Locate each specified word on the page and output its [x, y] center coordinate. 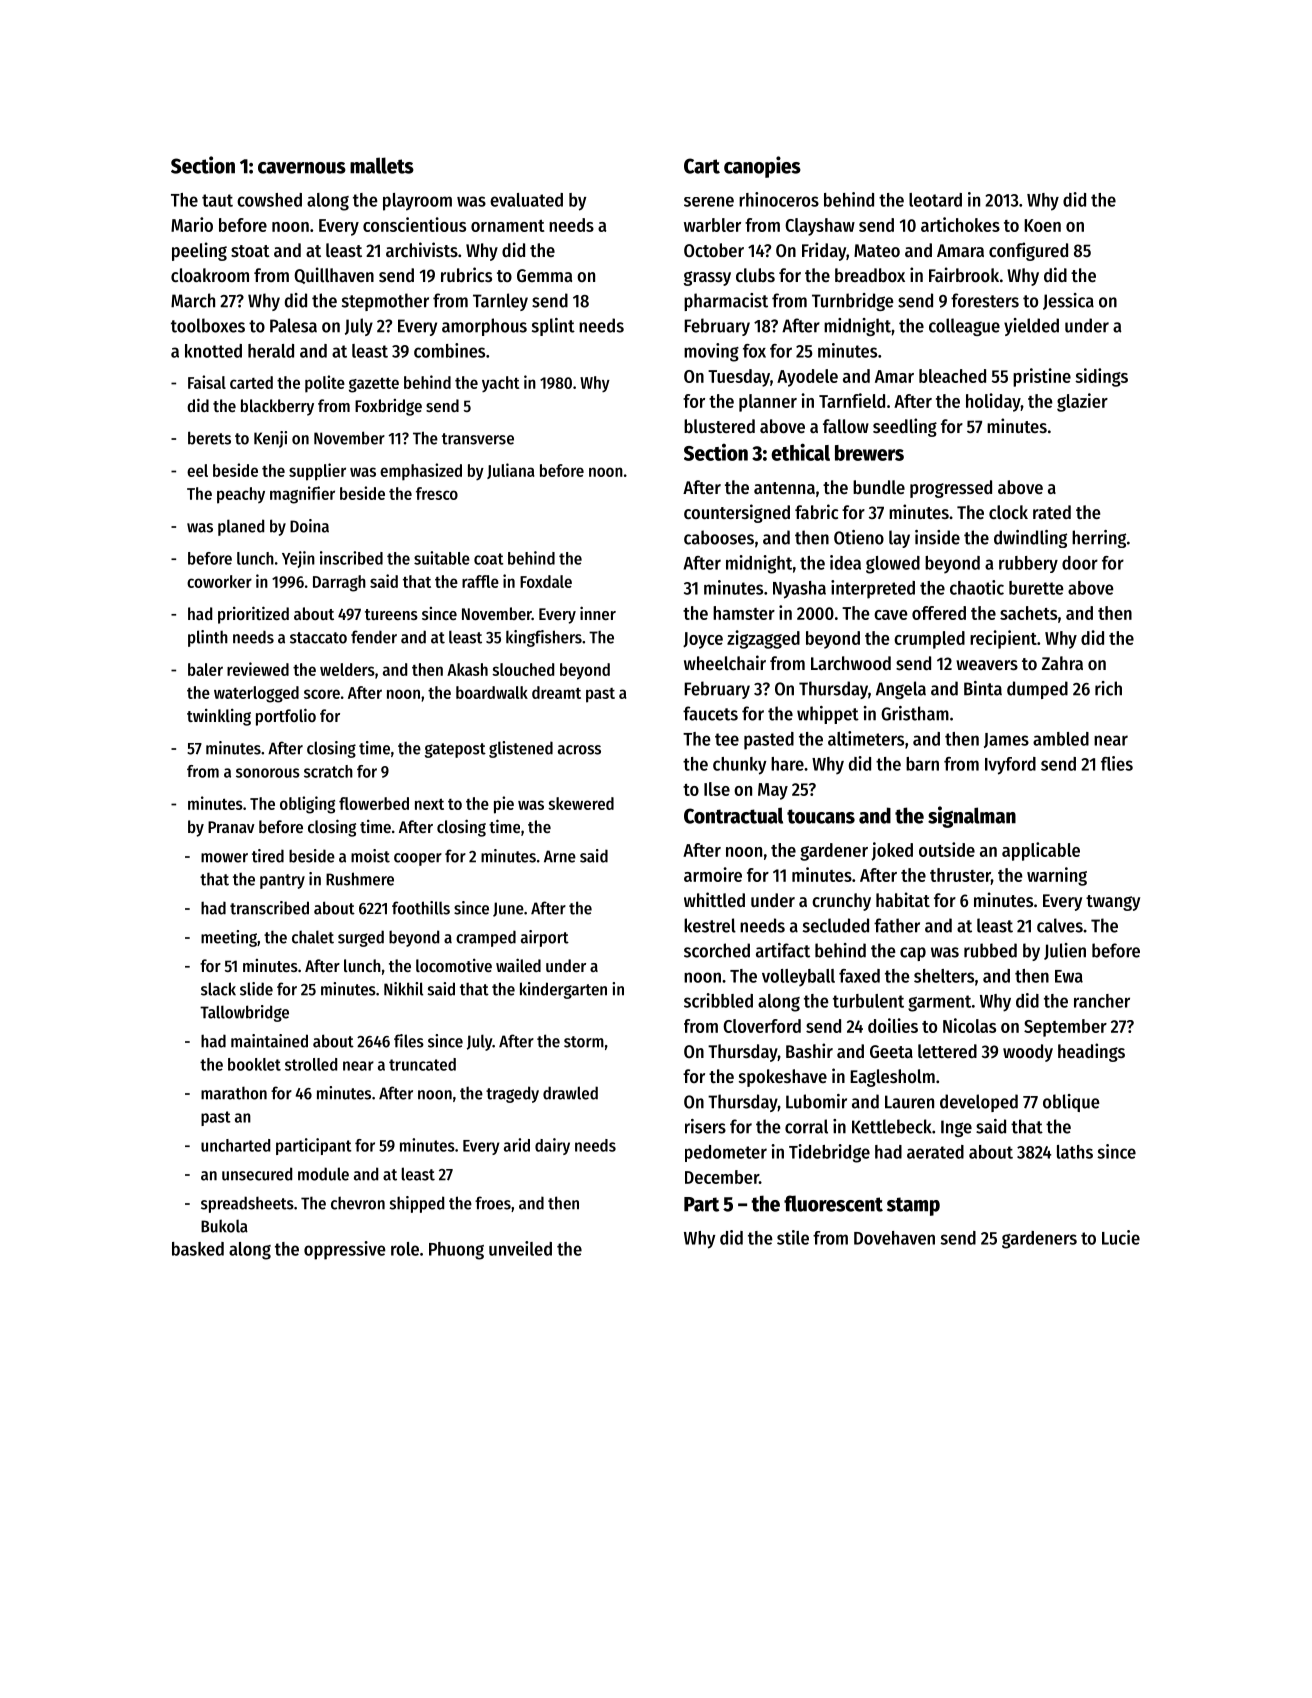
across [579, 750]
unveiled [520, 1248]
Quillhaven [334, 275]
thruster [960, 876]
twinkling [219, 717]
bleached [952, 376]
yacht [501, 384]
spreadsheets [247, 1204]
